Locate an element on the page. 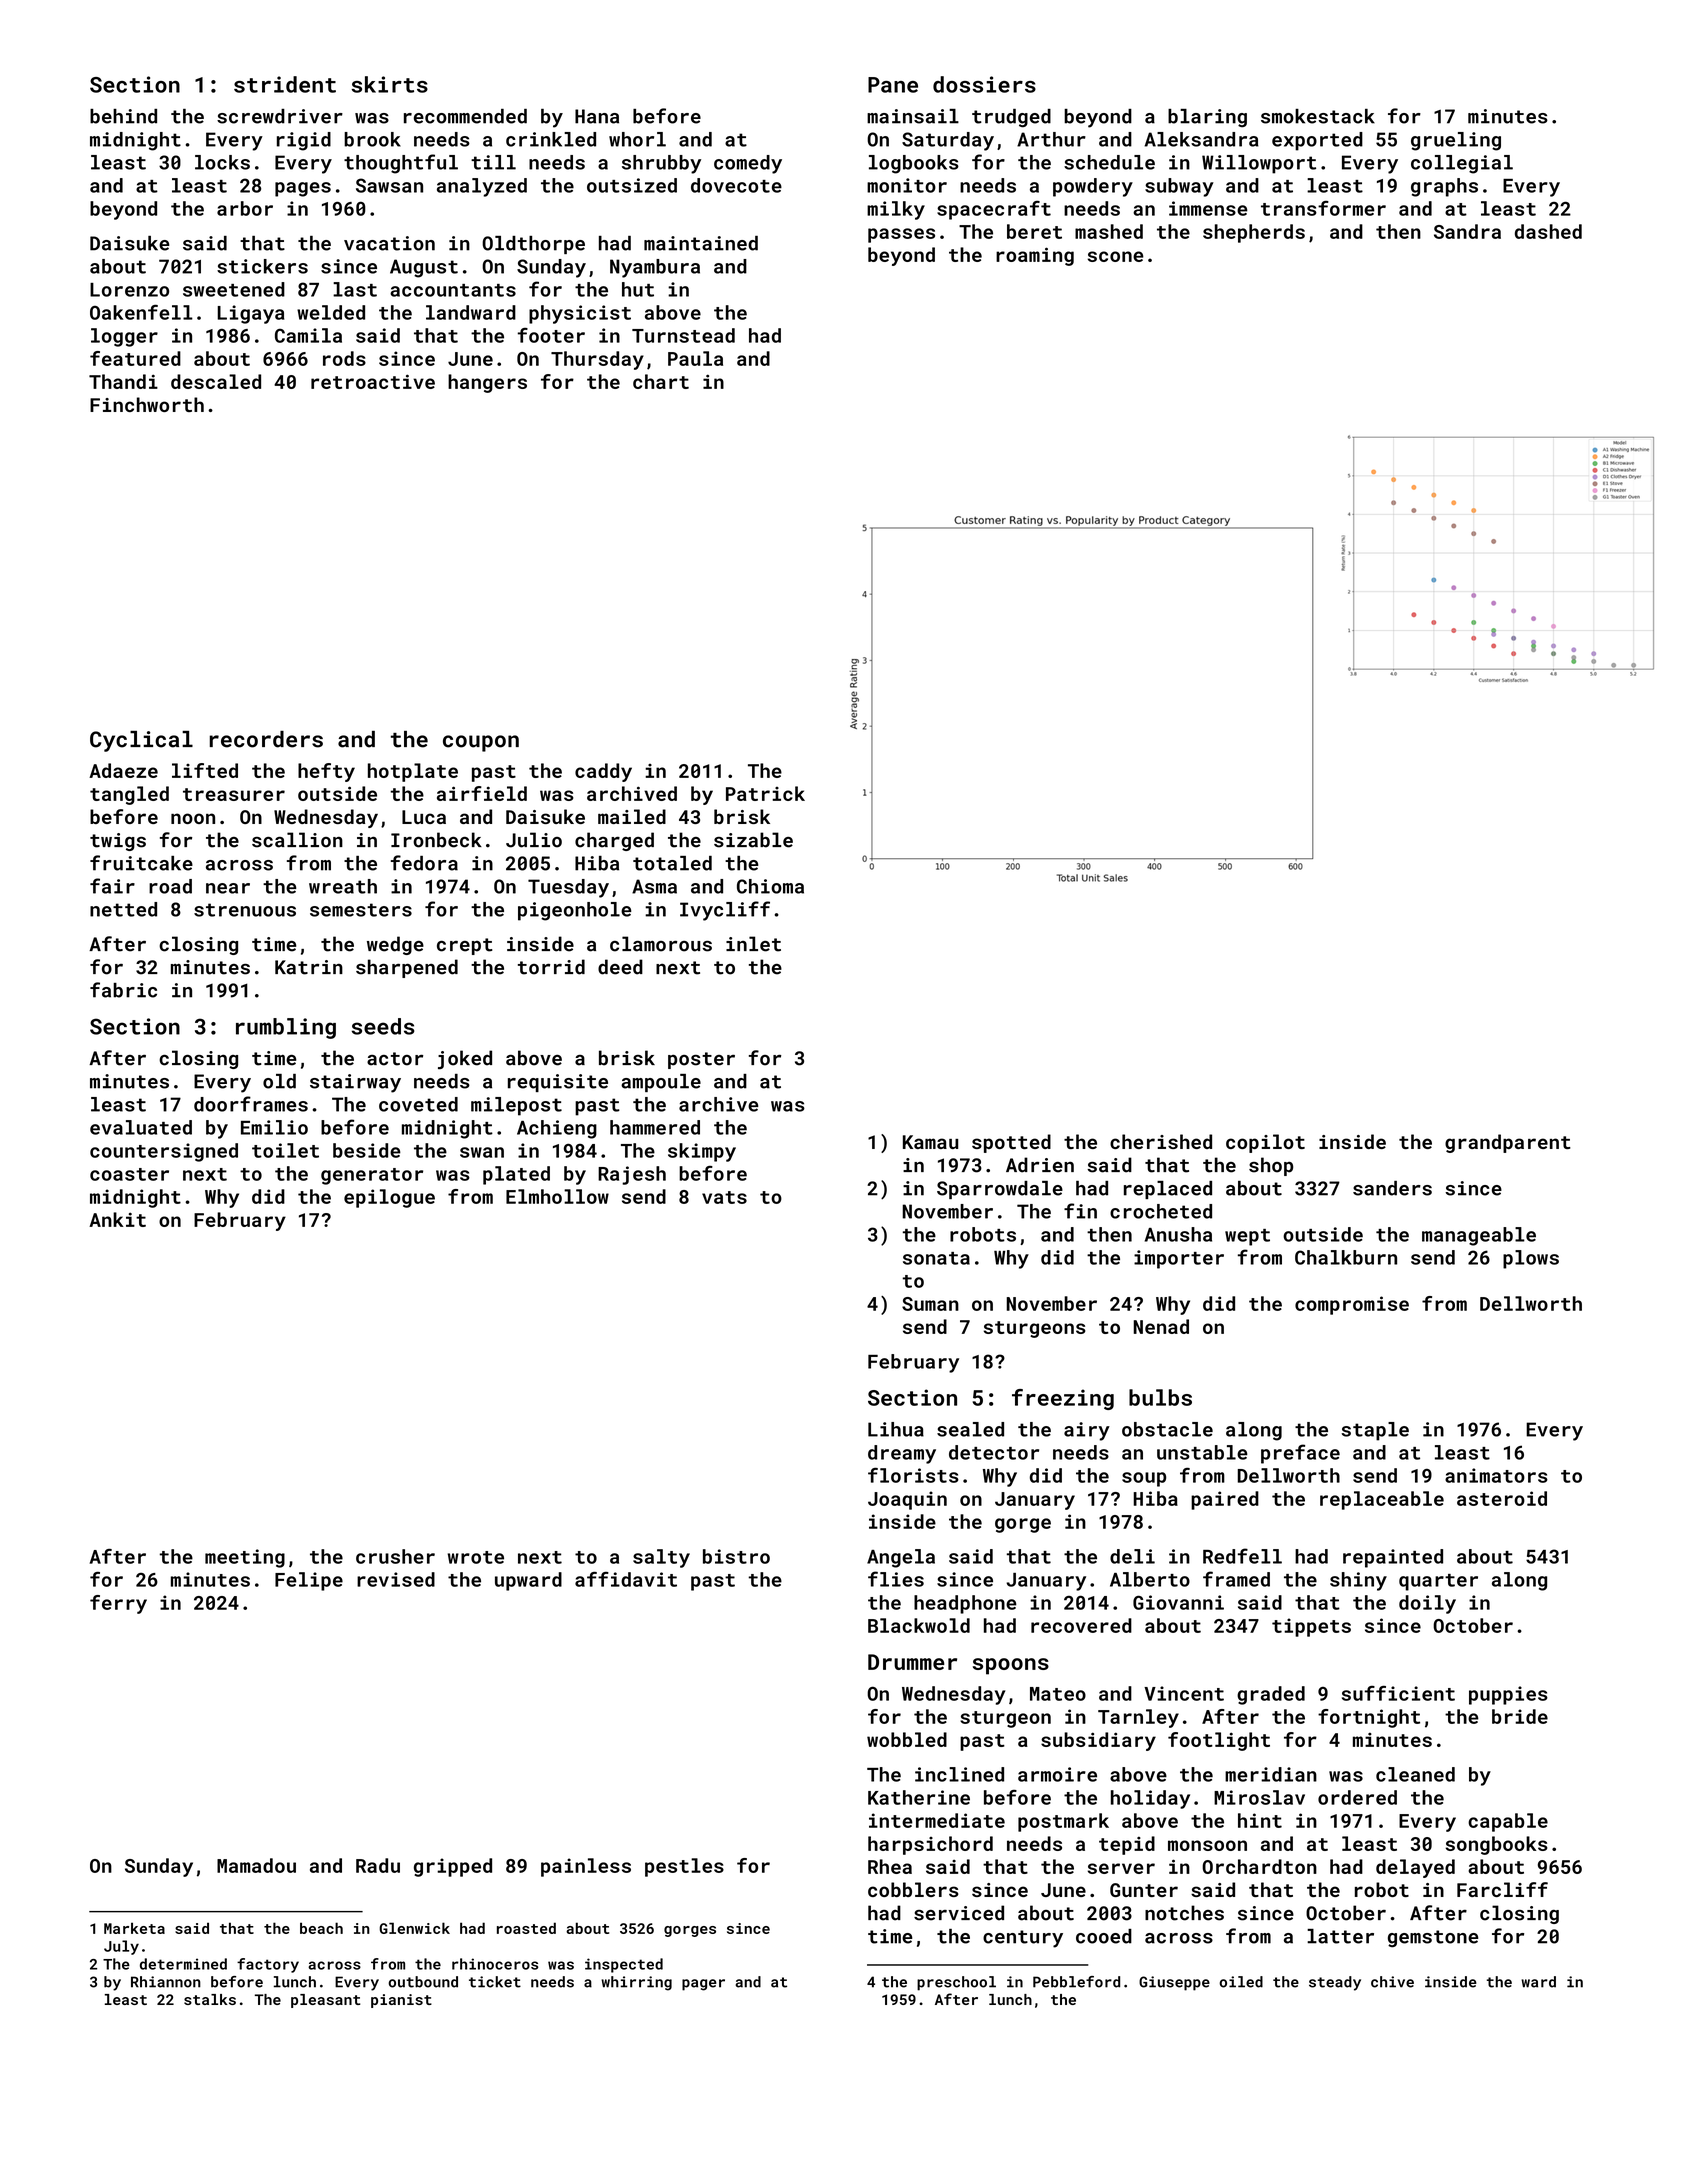 The width and height of the document is (1683, 2178). descaled is located at coordinates (216, 381).
